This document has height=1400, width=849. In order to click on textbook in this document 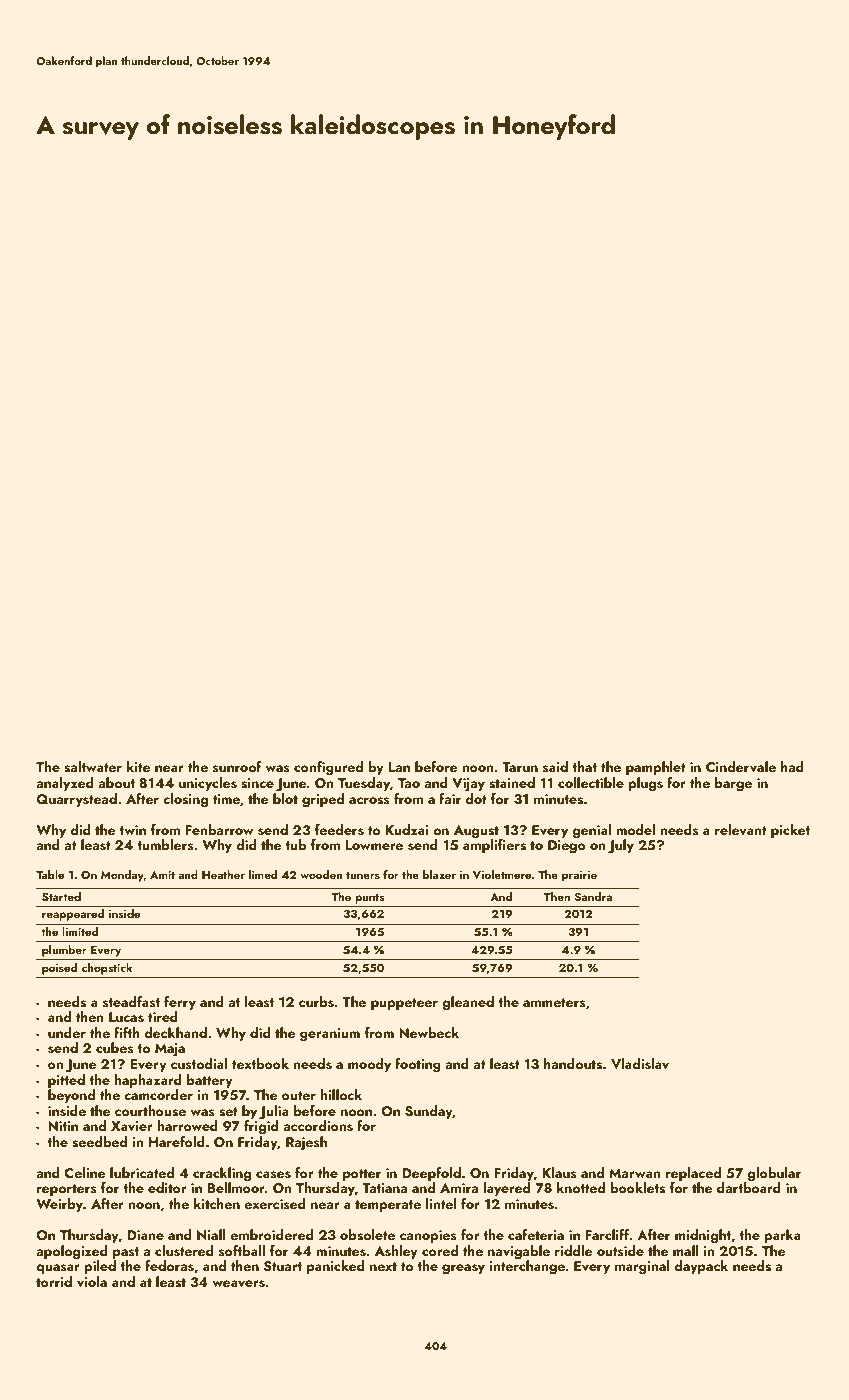, I will do `click(260, 1063)`.
